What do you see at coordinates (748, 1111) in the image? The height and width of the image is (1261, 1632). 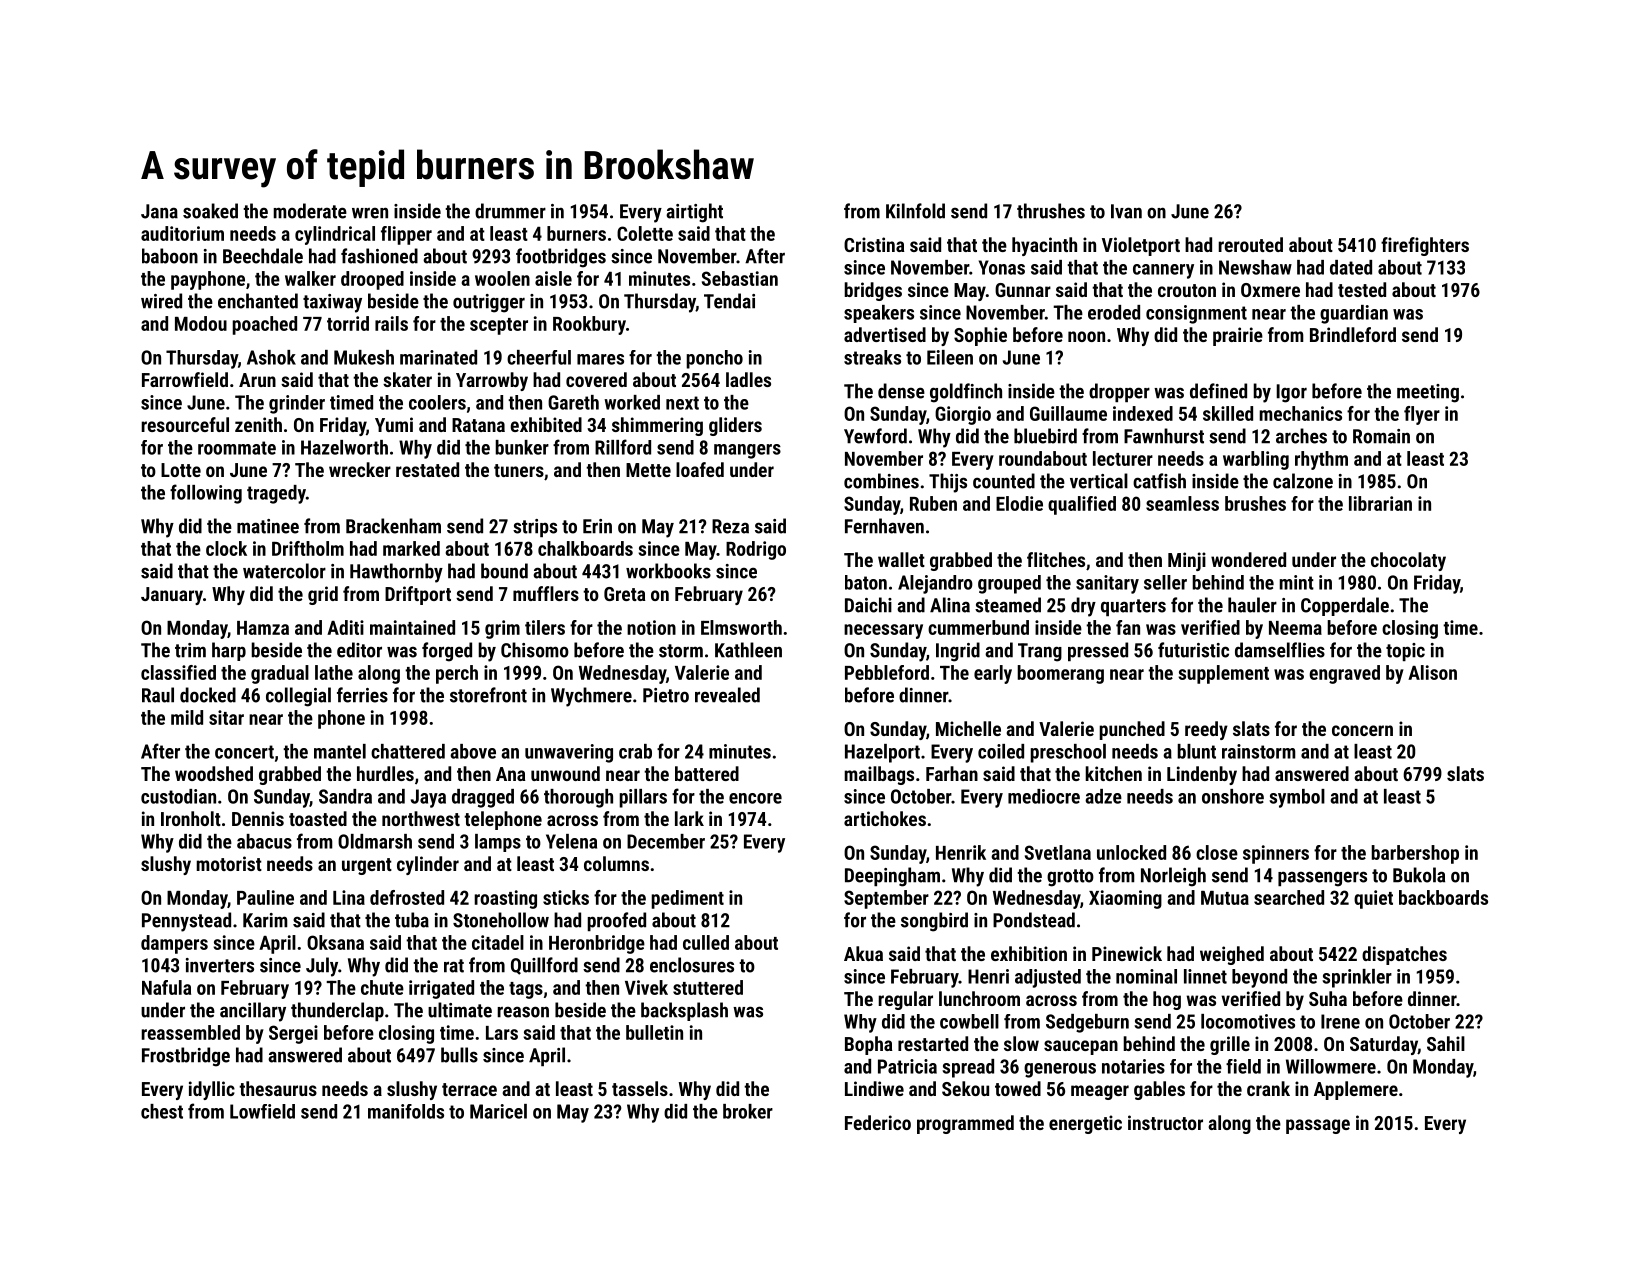 I see `broker` at bounding box center [748, 1111].
